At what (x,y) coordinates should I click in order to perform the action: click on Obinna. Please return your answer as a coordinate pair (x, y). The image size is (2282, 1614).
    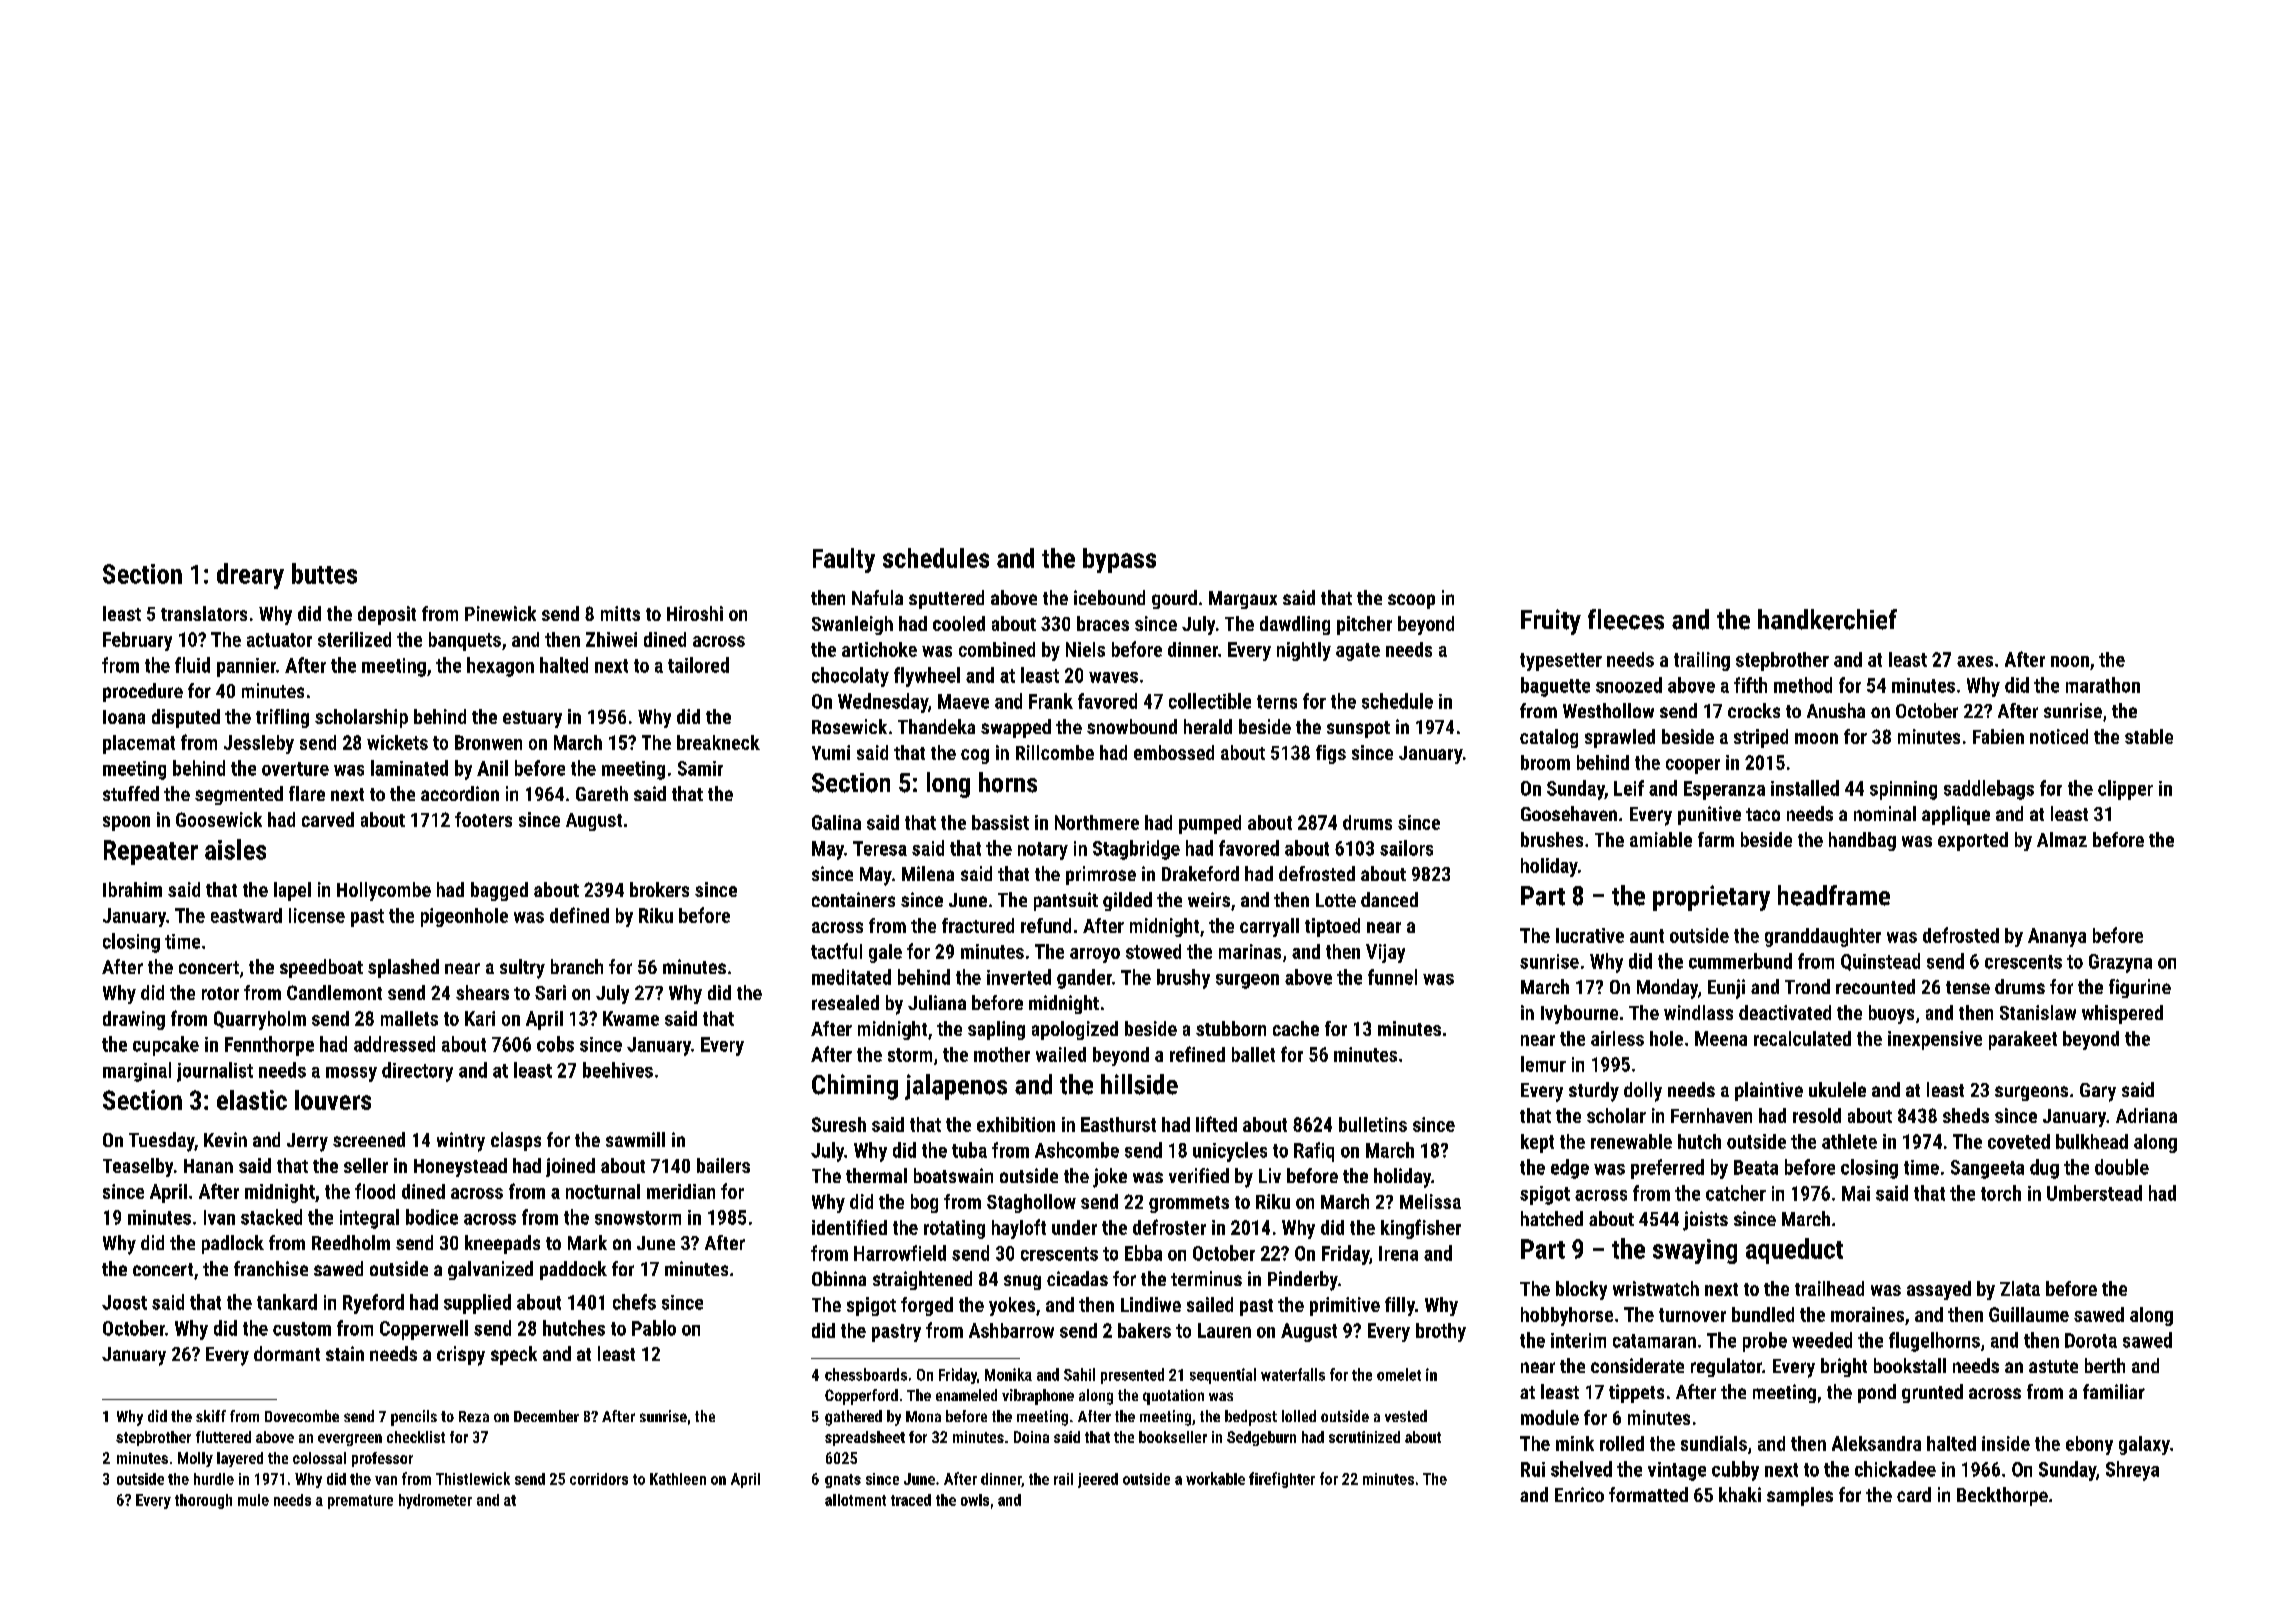
    Looking at the image, I should click on (839, 1278).
